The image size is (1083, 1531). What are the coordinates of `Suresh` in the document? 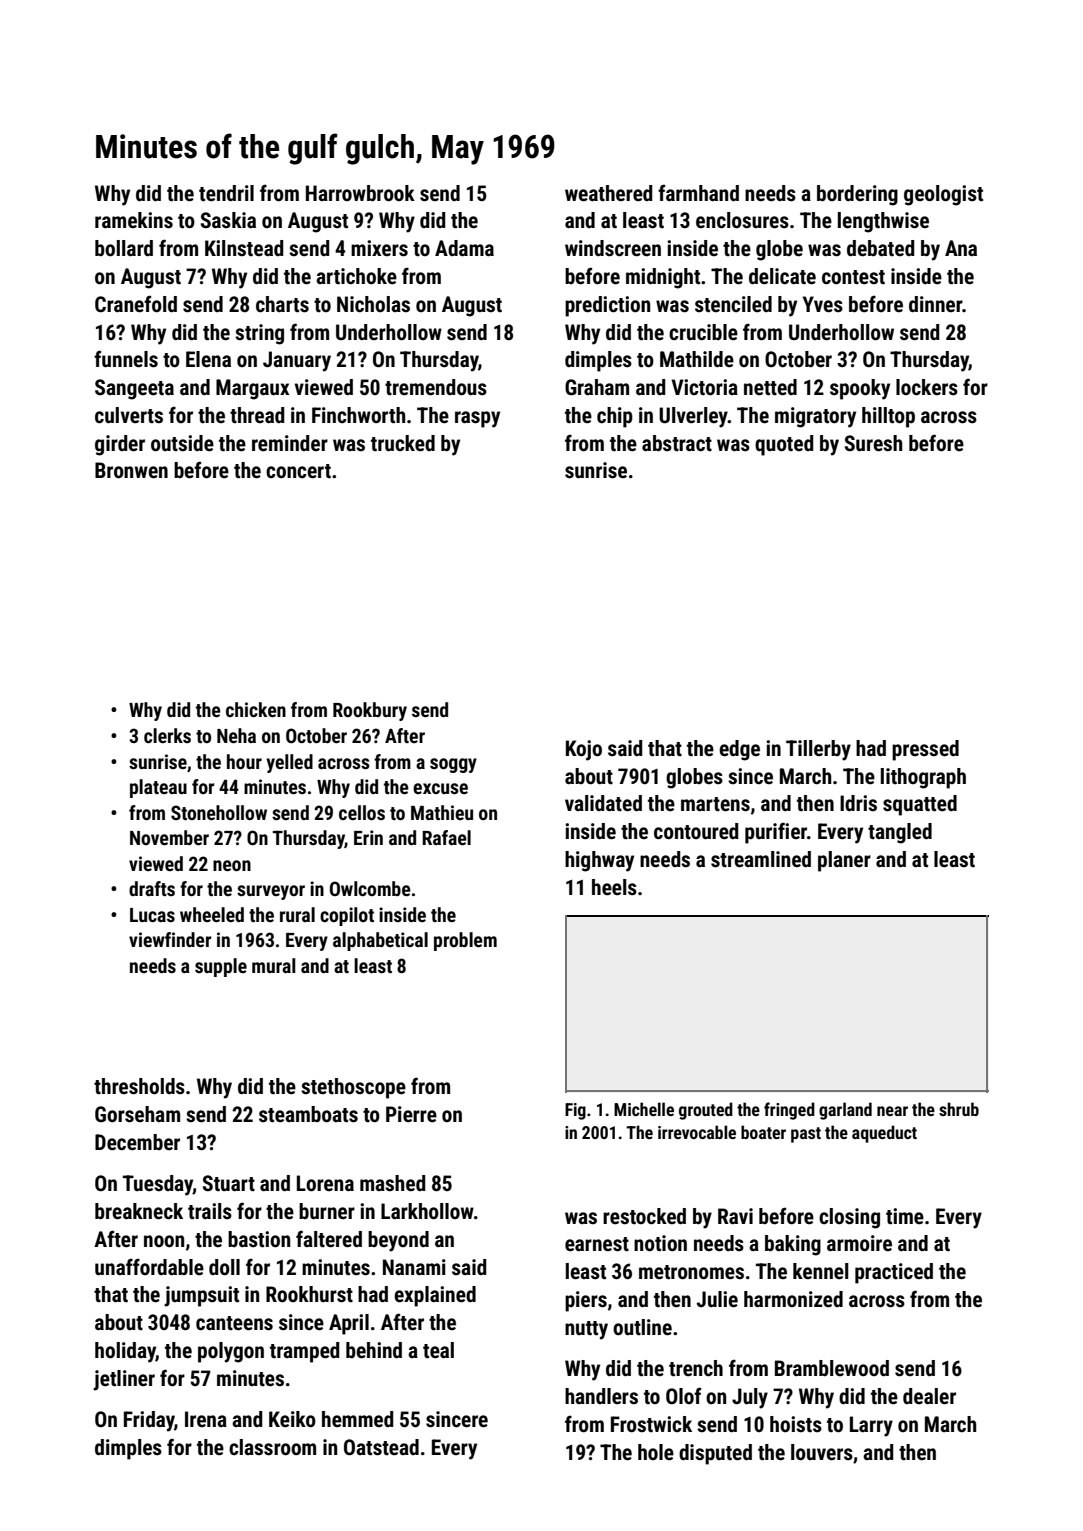 It's located at (873, 443).
